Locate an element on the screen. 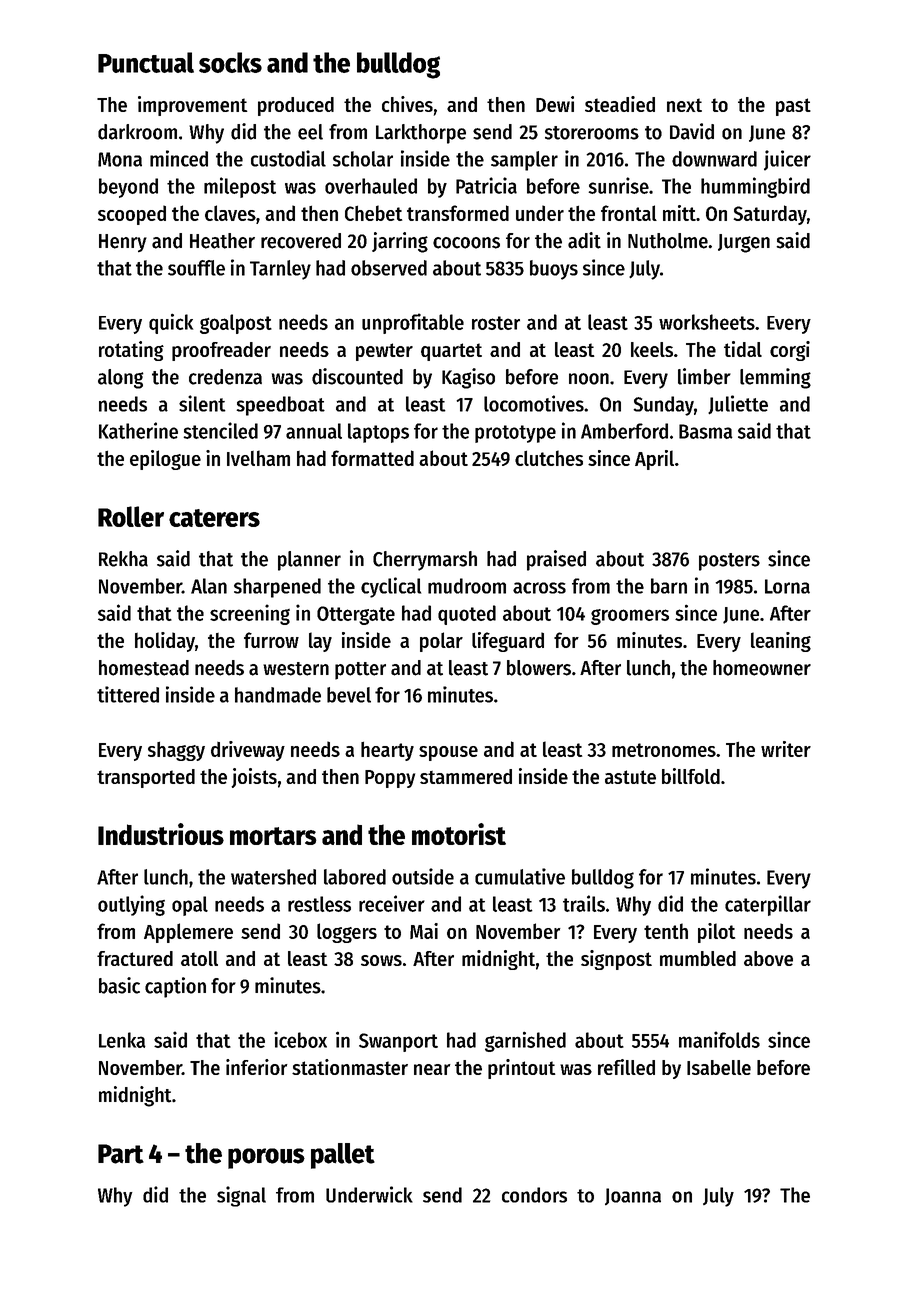  loggers is located at coordinates (347, 933).
